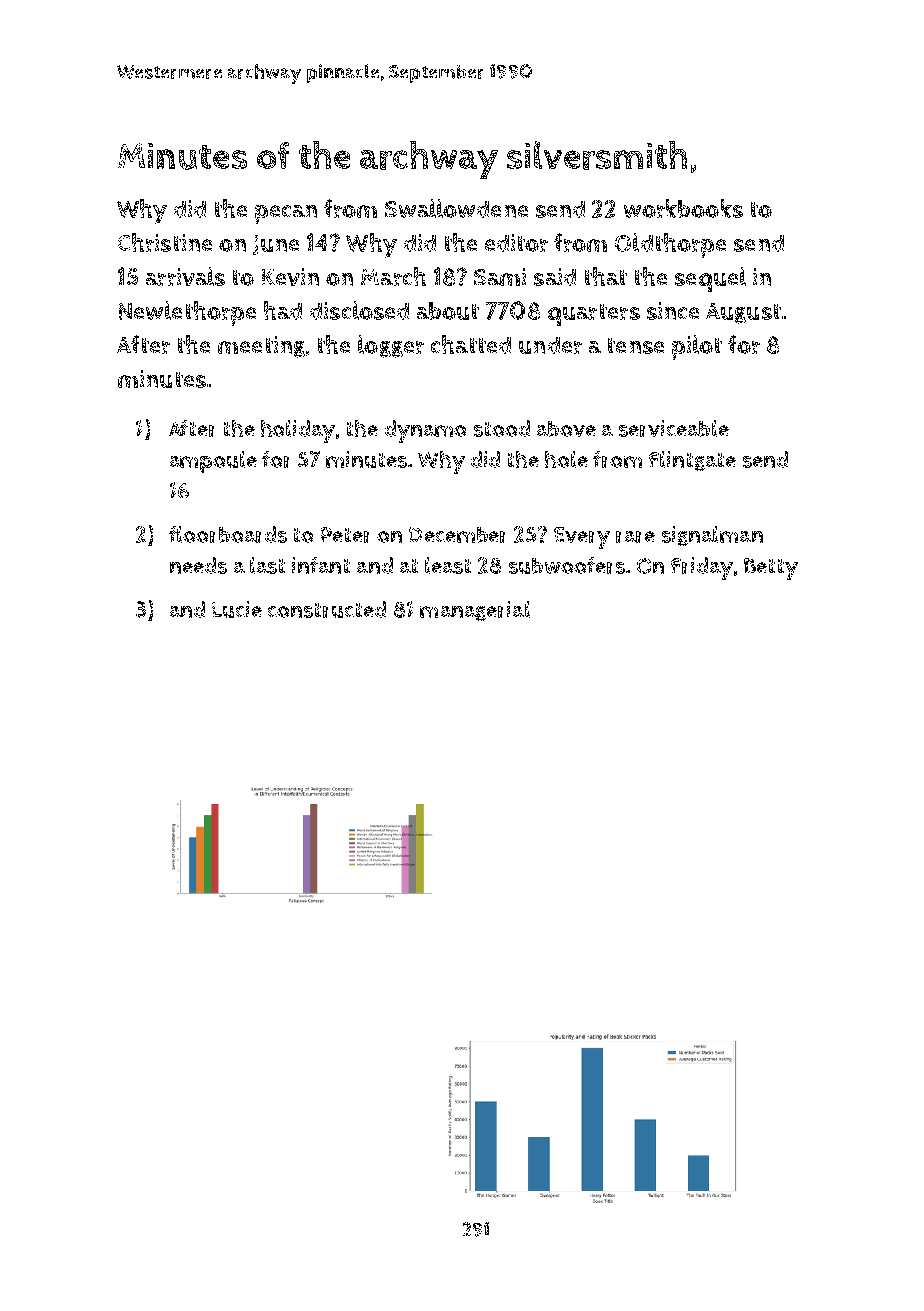 The height and width of the screenshot is (1311, 924). Describe the element at coordinates (673, 311) in the screenshot. I see `since` at that location.
